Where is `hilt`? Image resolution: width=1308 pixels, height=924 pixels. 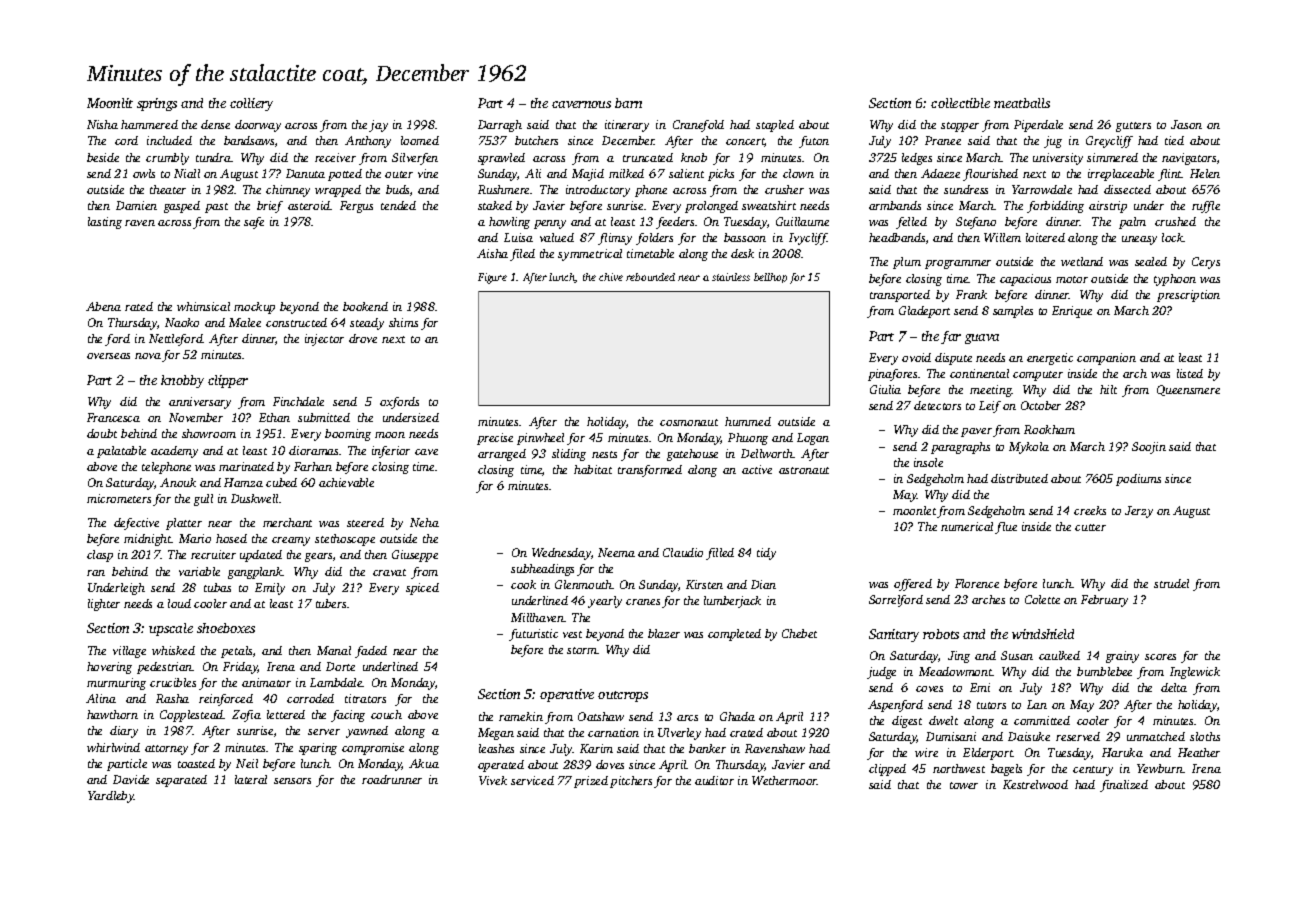
hilt is located at coordinates (1108, 389).
